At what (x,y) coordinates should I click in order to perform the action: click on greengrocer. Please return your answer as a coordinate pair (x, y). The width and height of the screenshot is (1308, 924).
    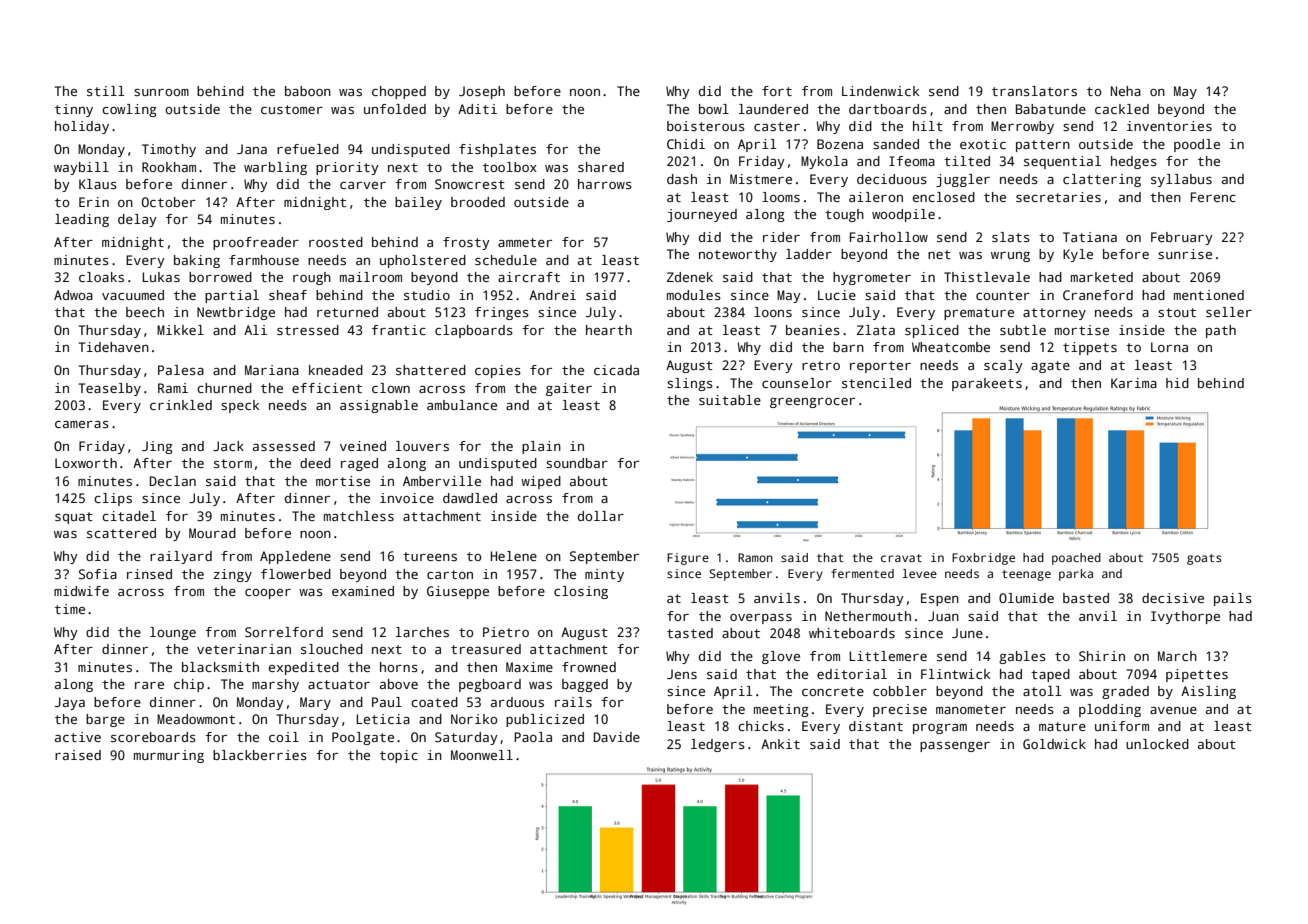
    Looking at the image, I should click on (812, 403).
